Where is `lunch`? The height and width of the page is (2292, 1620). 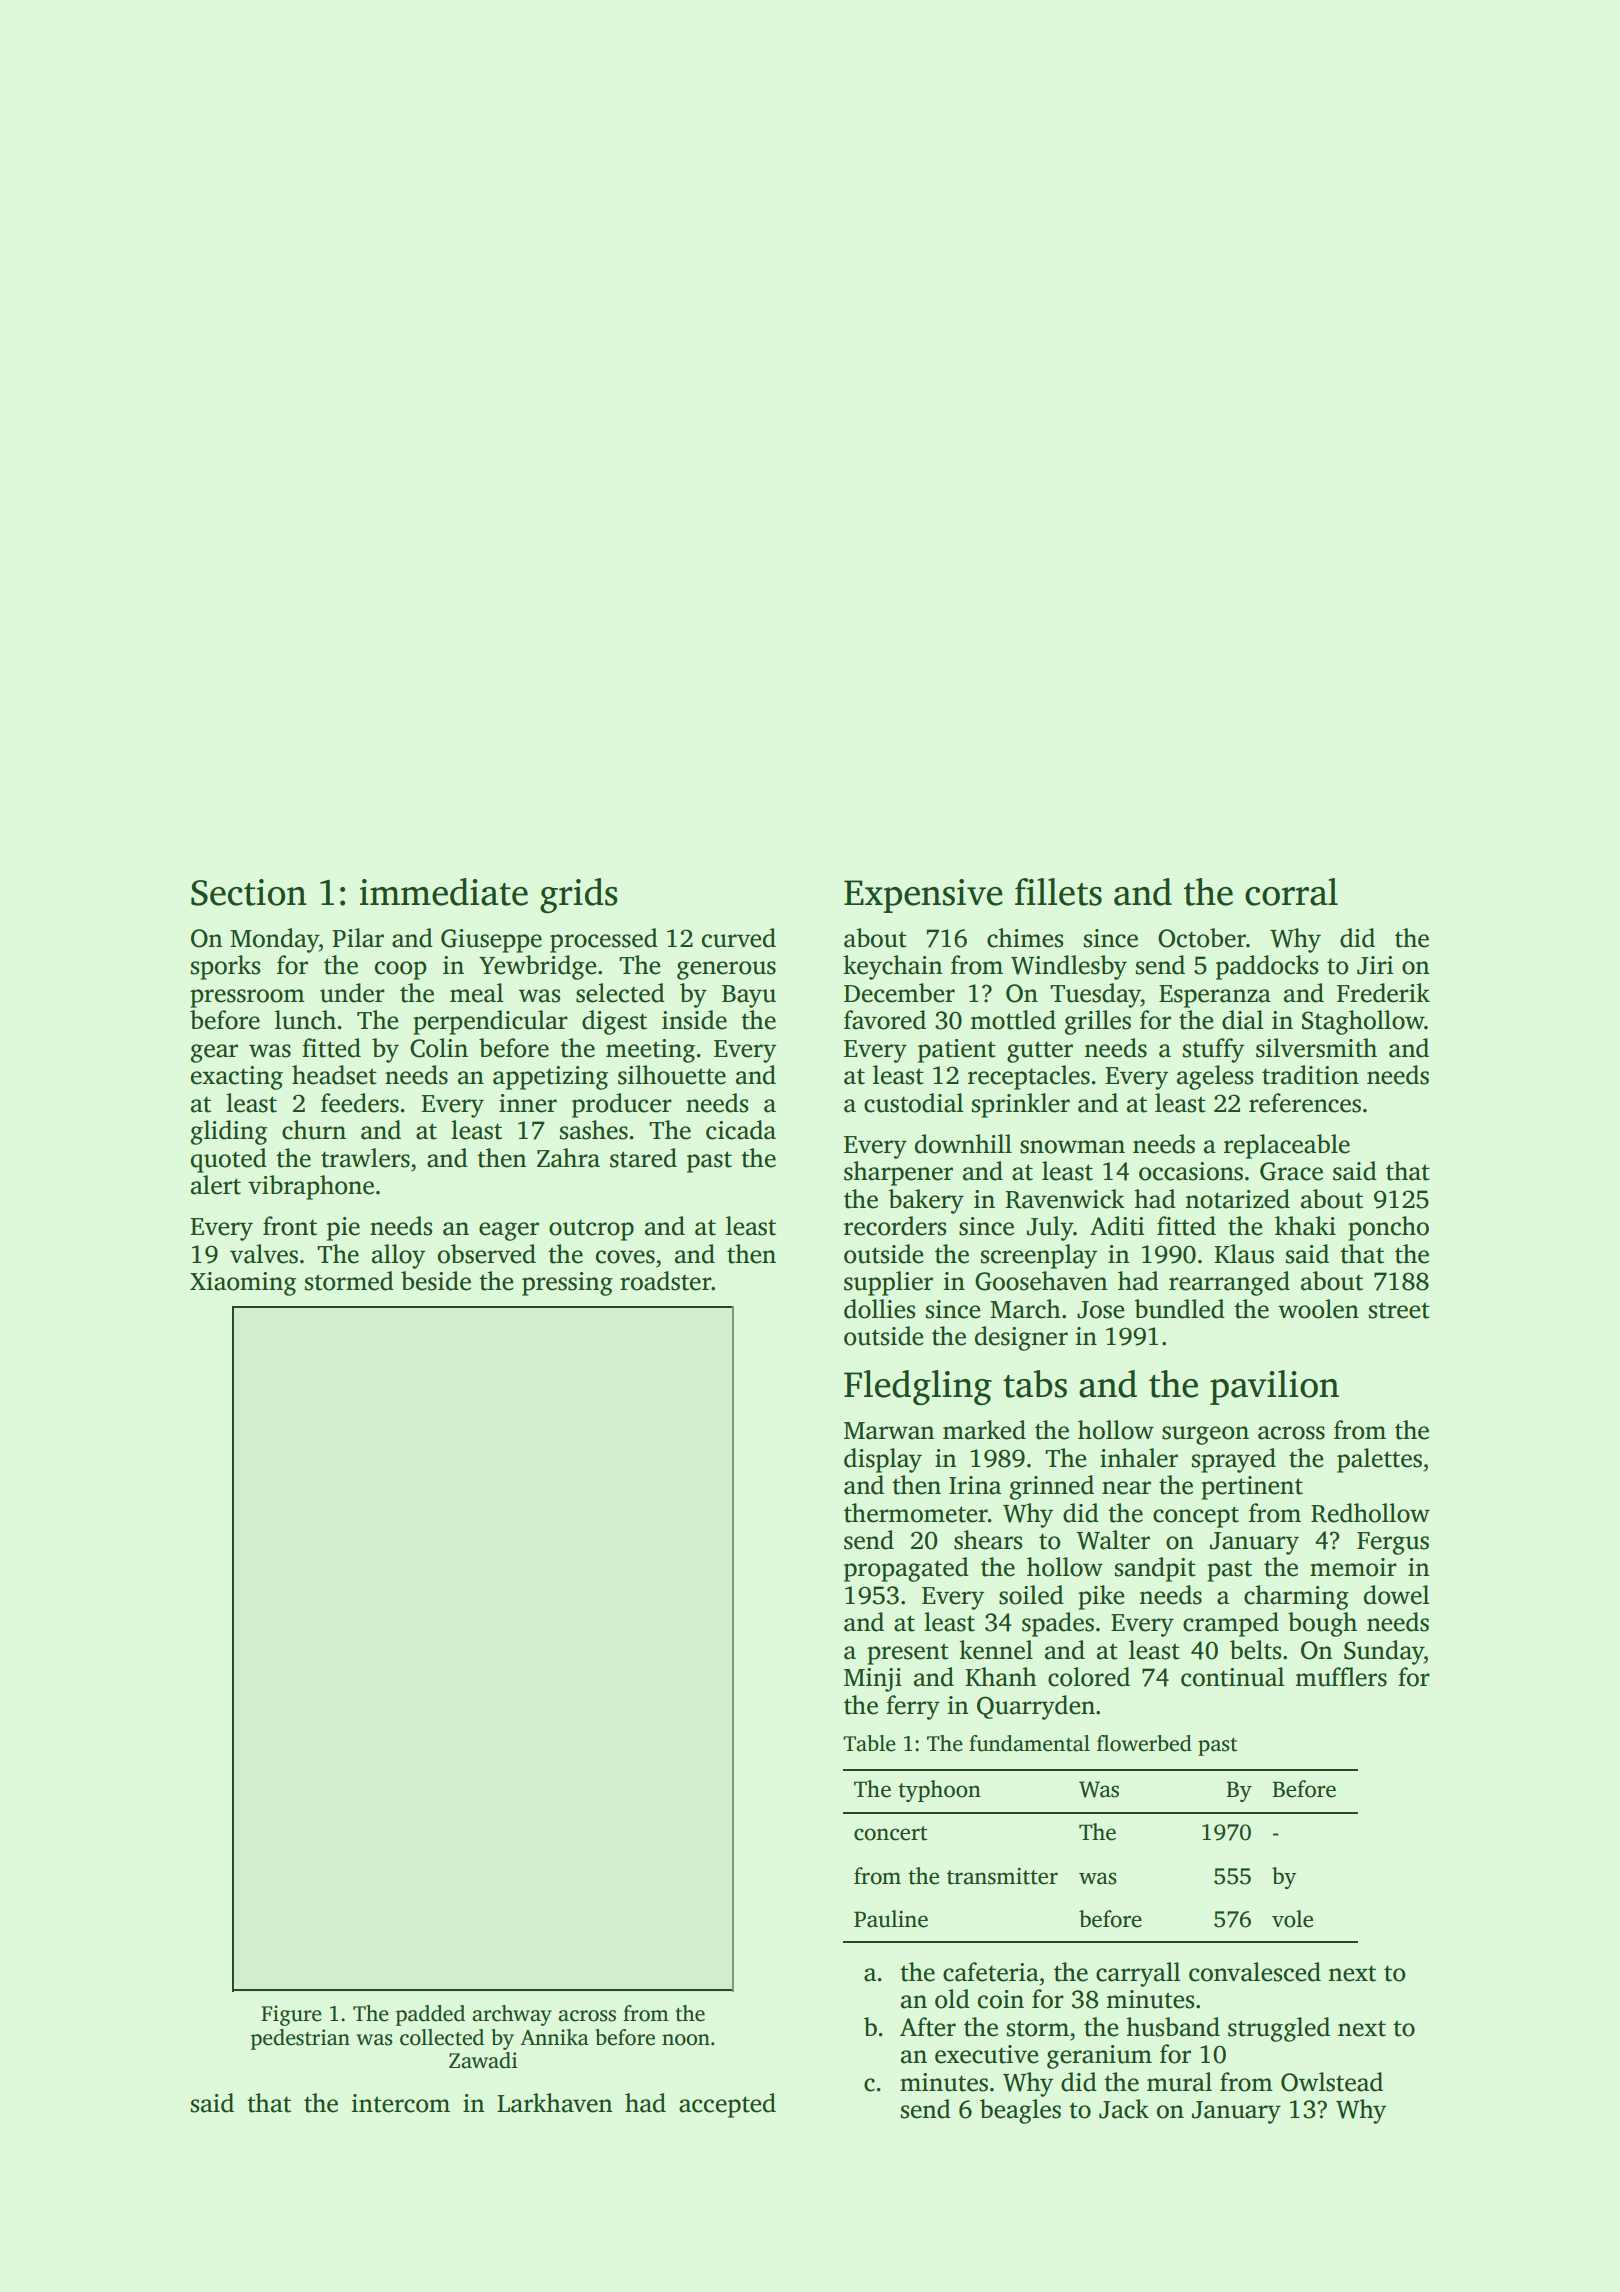 lunch is located at coordinates (305, 1020).
